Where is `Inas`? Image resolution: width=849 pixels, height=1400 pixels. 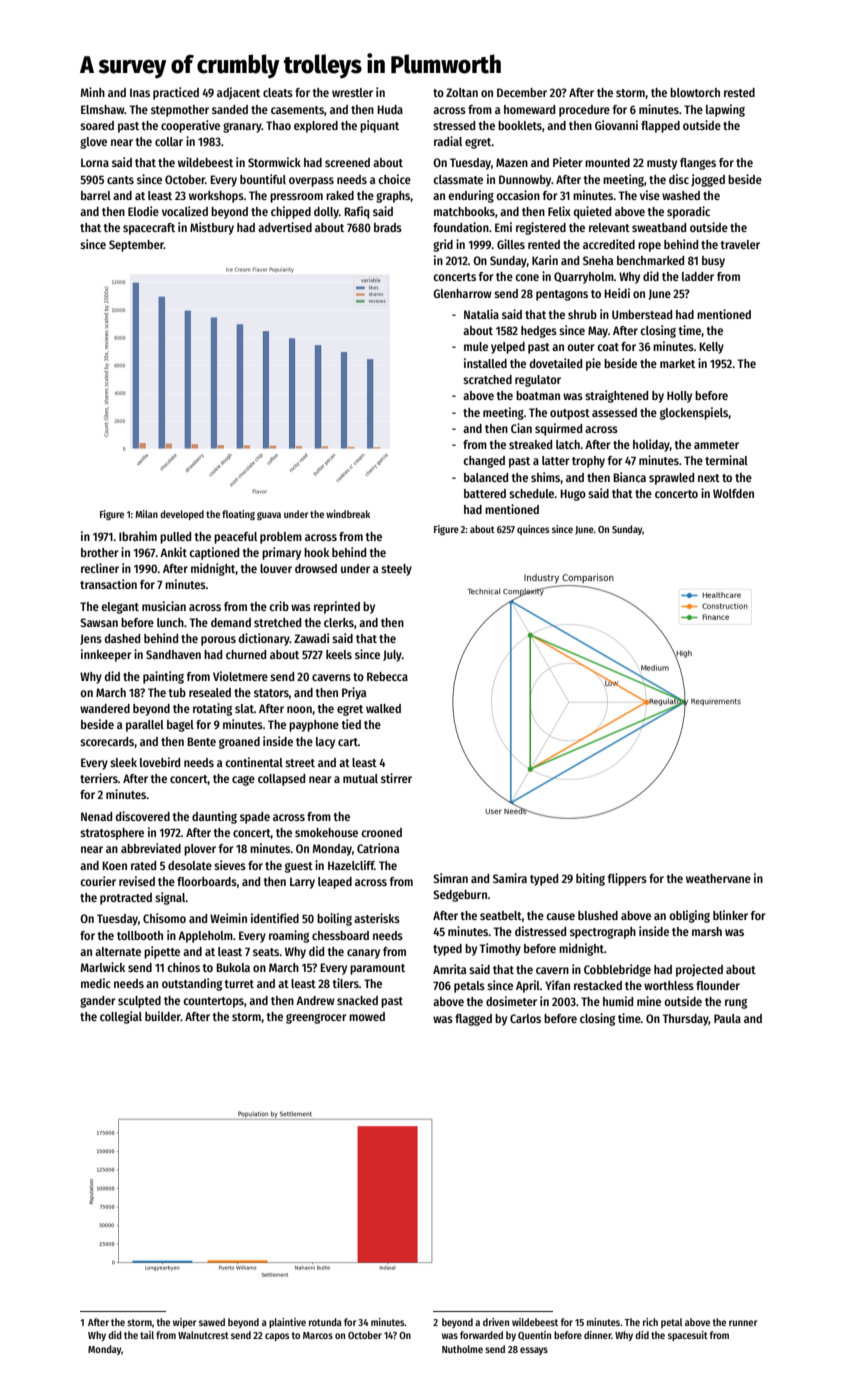
Inas is located at coordinates (140, 92).
